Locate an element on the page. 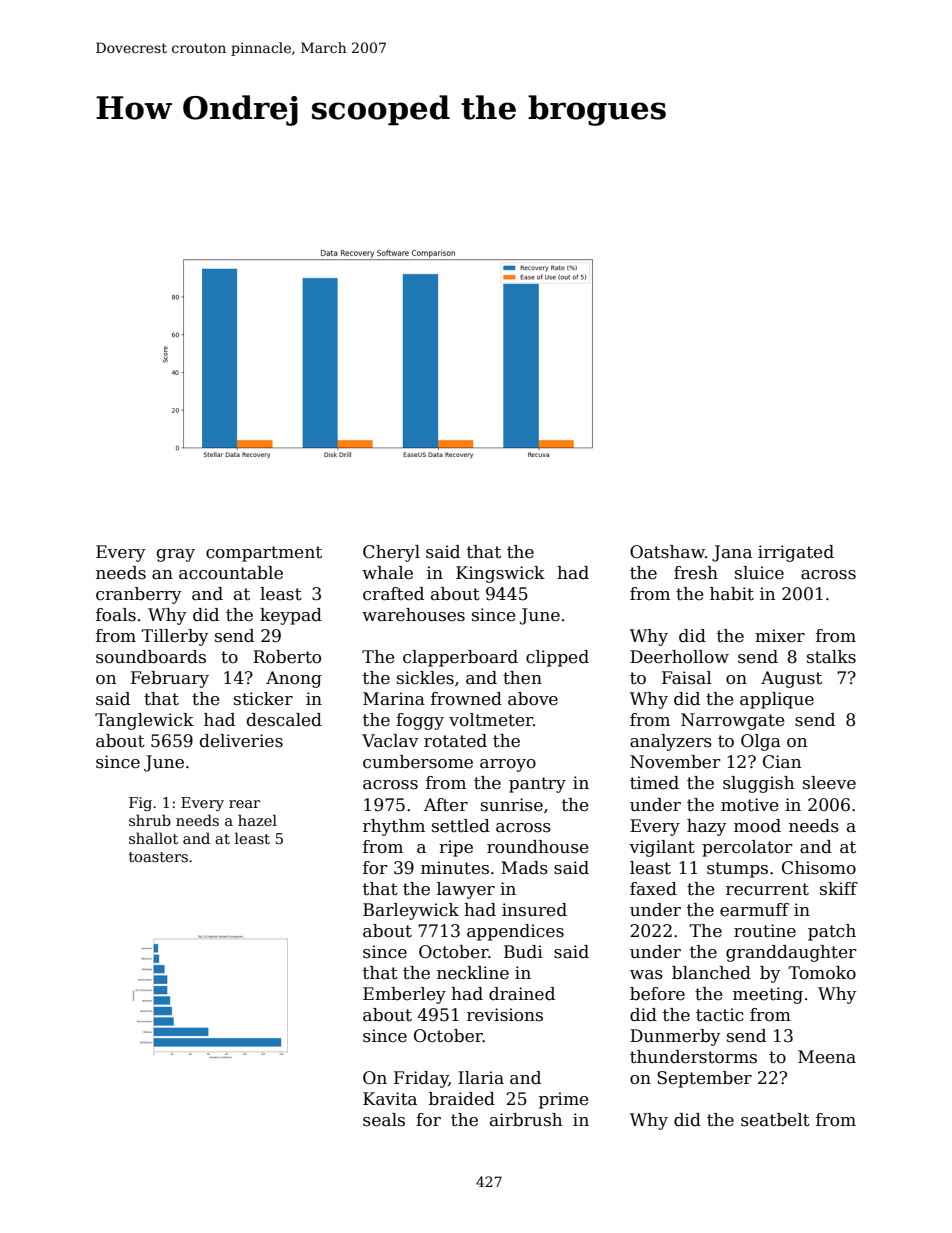 The width and height of the document is (952, 1233). toasters is located at coordinates (158, 857).
